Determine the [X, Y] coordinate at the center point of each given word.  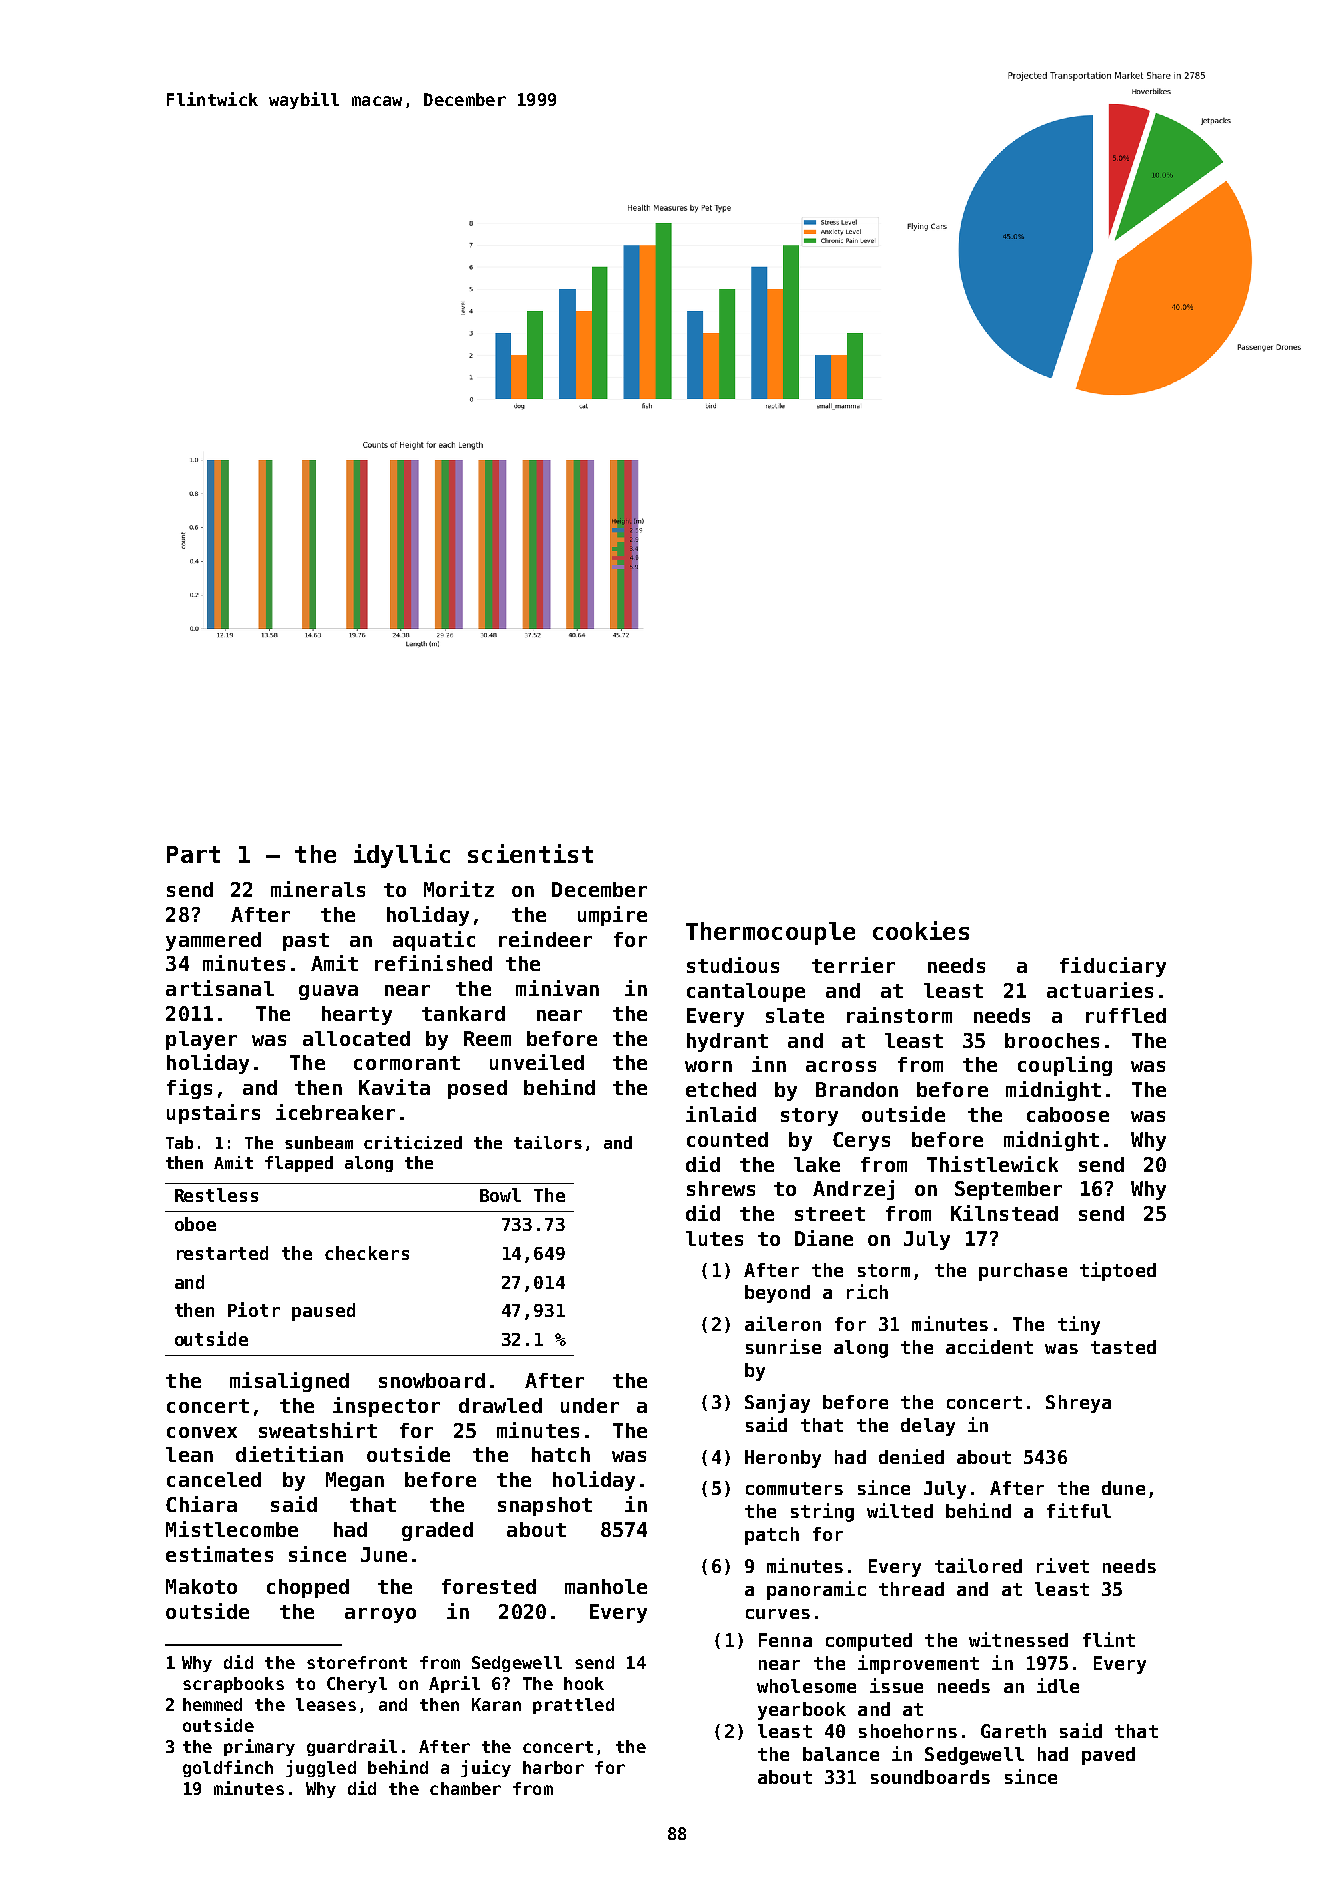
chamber [465, 1788]
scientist [530, 853]
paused [323, 1312]
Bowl [500, 1195]
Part [193, 854]
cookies [921, 930]
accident [989, 1346]
